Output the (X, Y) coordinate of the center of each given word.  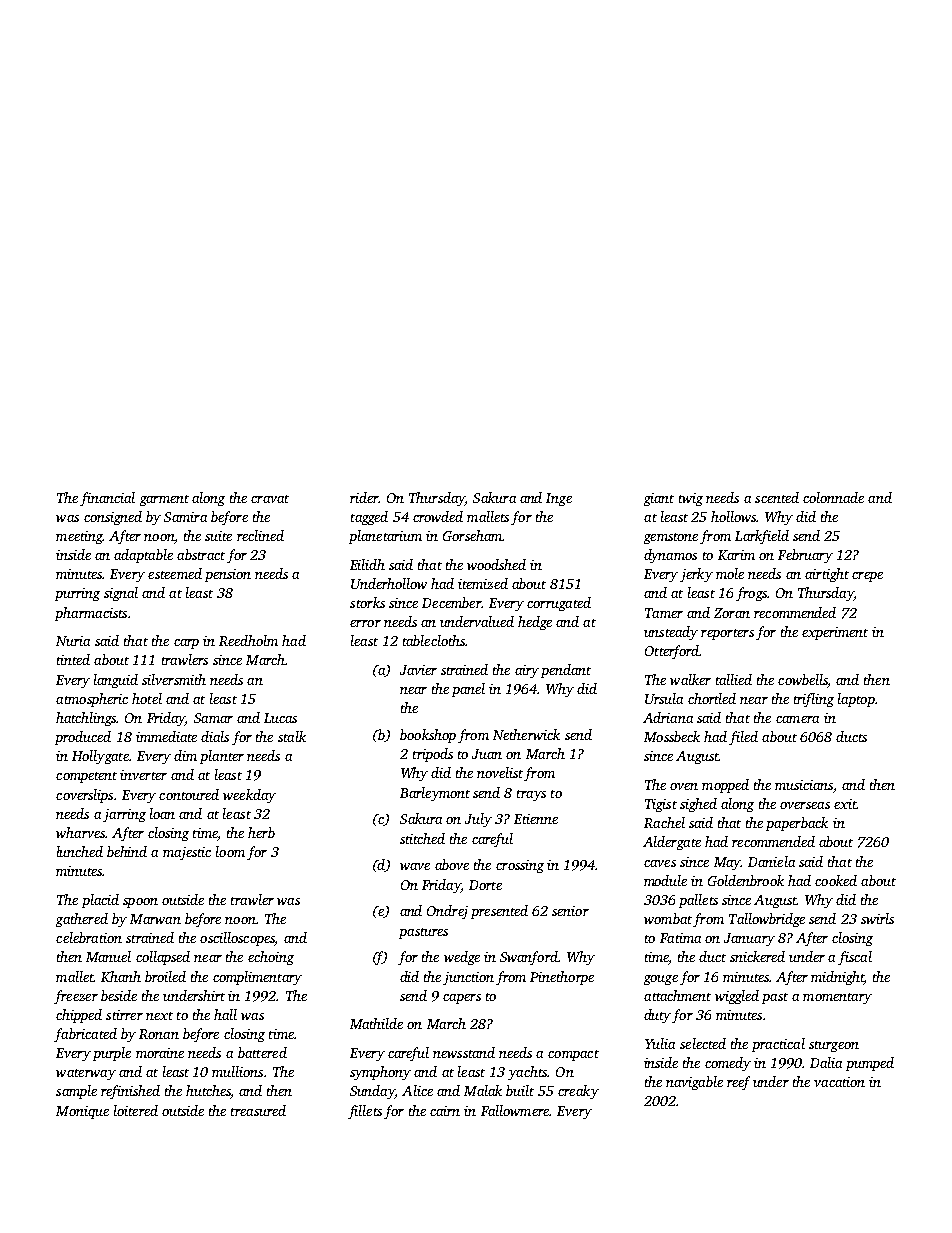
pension (228, 575)
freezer (76, 997)
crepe (867, 577)
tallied (734, 679)
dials (215, 736)
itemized (483, 583)
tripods (433, 755)
